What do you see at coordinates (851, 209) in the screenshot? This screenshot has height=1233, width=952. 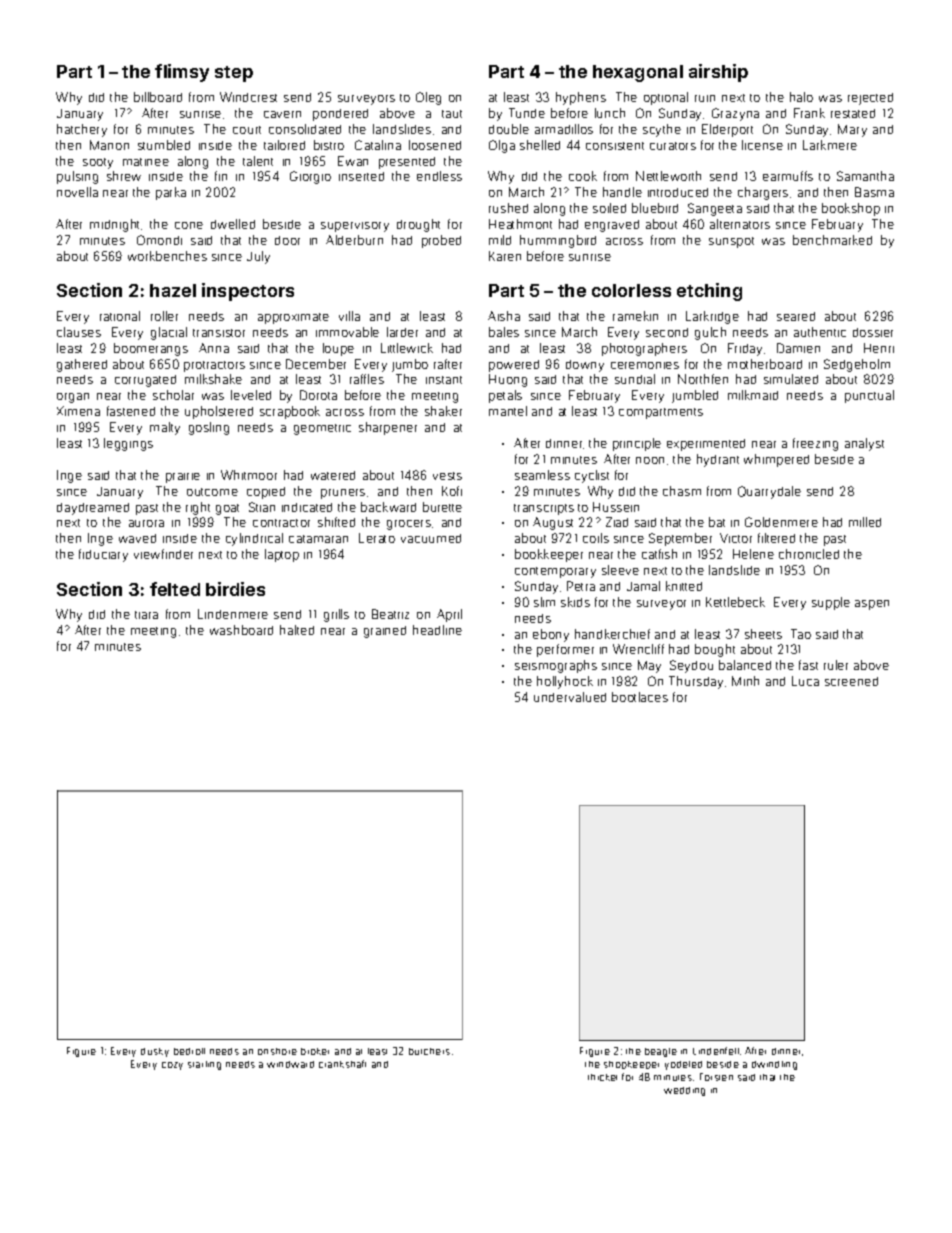 I see `bookshop` at bounding box center [851, 209].
